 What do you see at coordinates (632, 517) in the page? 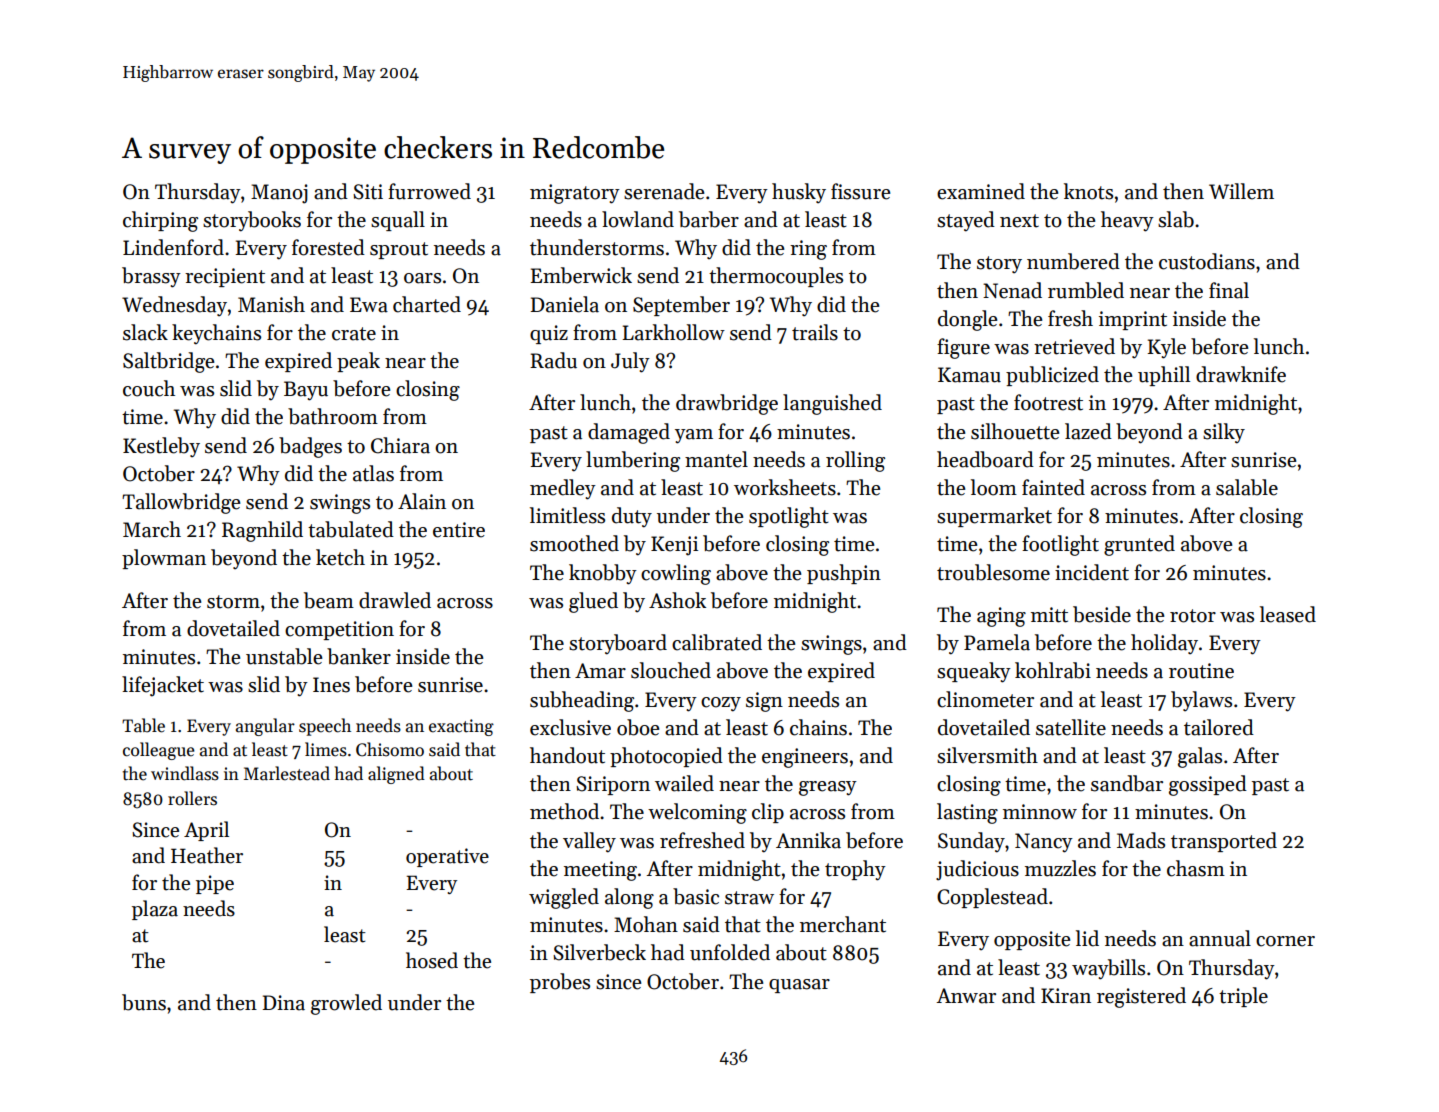
I see `duty` at bounding box center [632, 517].
